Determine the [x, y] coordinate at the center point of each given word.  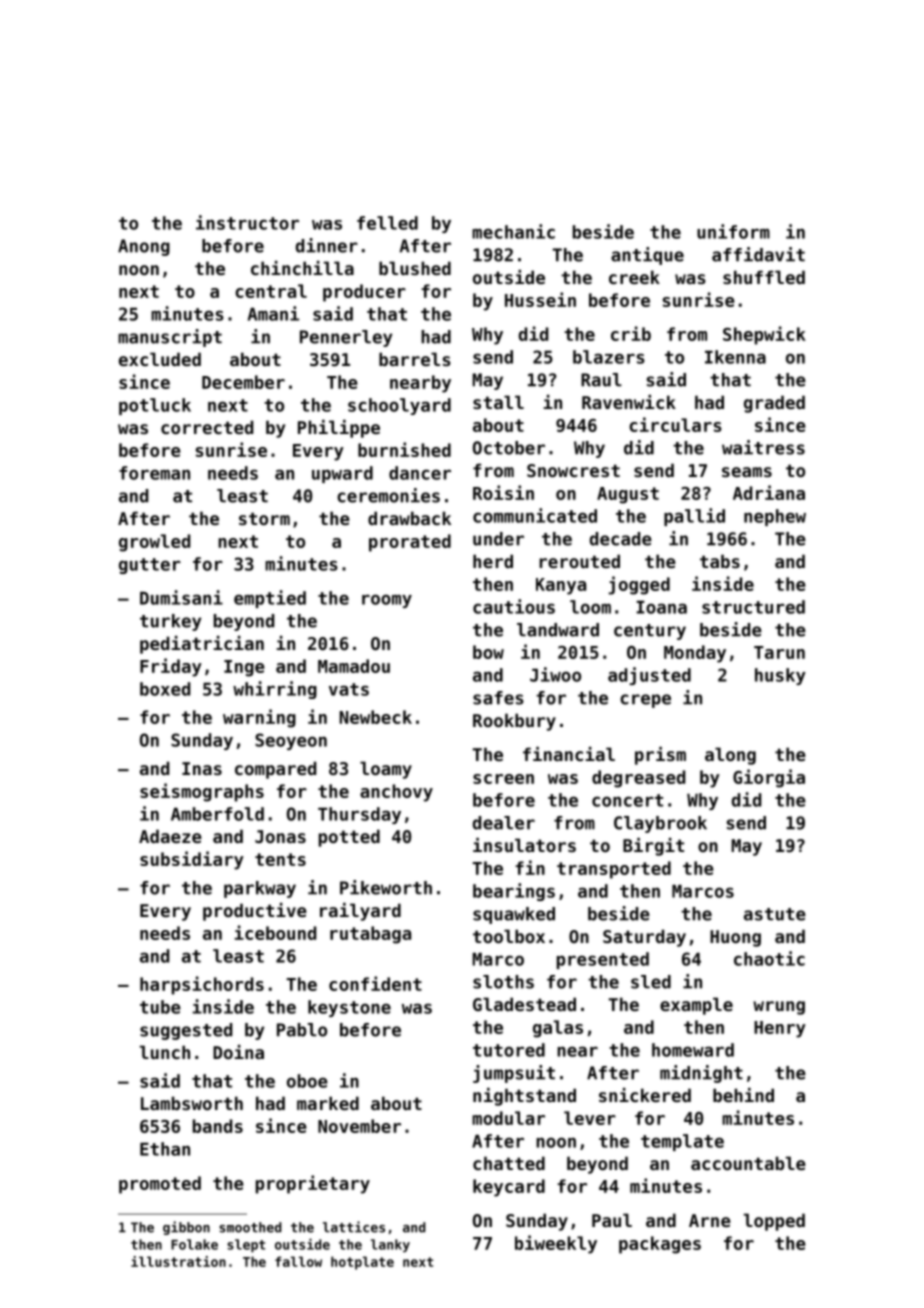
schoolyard [399, 406]
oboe [307, 1081]
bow [488, 652]
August [628, 495]
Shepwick [764, 335]
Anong [144, 247]
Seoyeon [291, 741]
